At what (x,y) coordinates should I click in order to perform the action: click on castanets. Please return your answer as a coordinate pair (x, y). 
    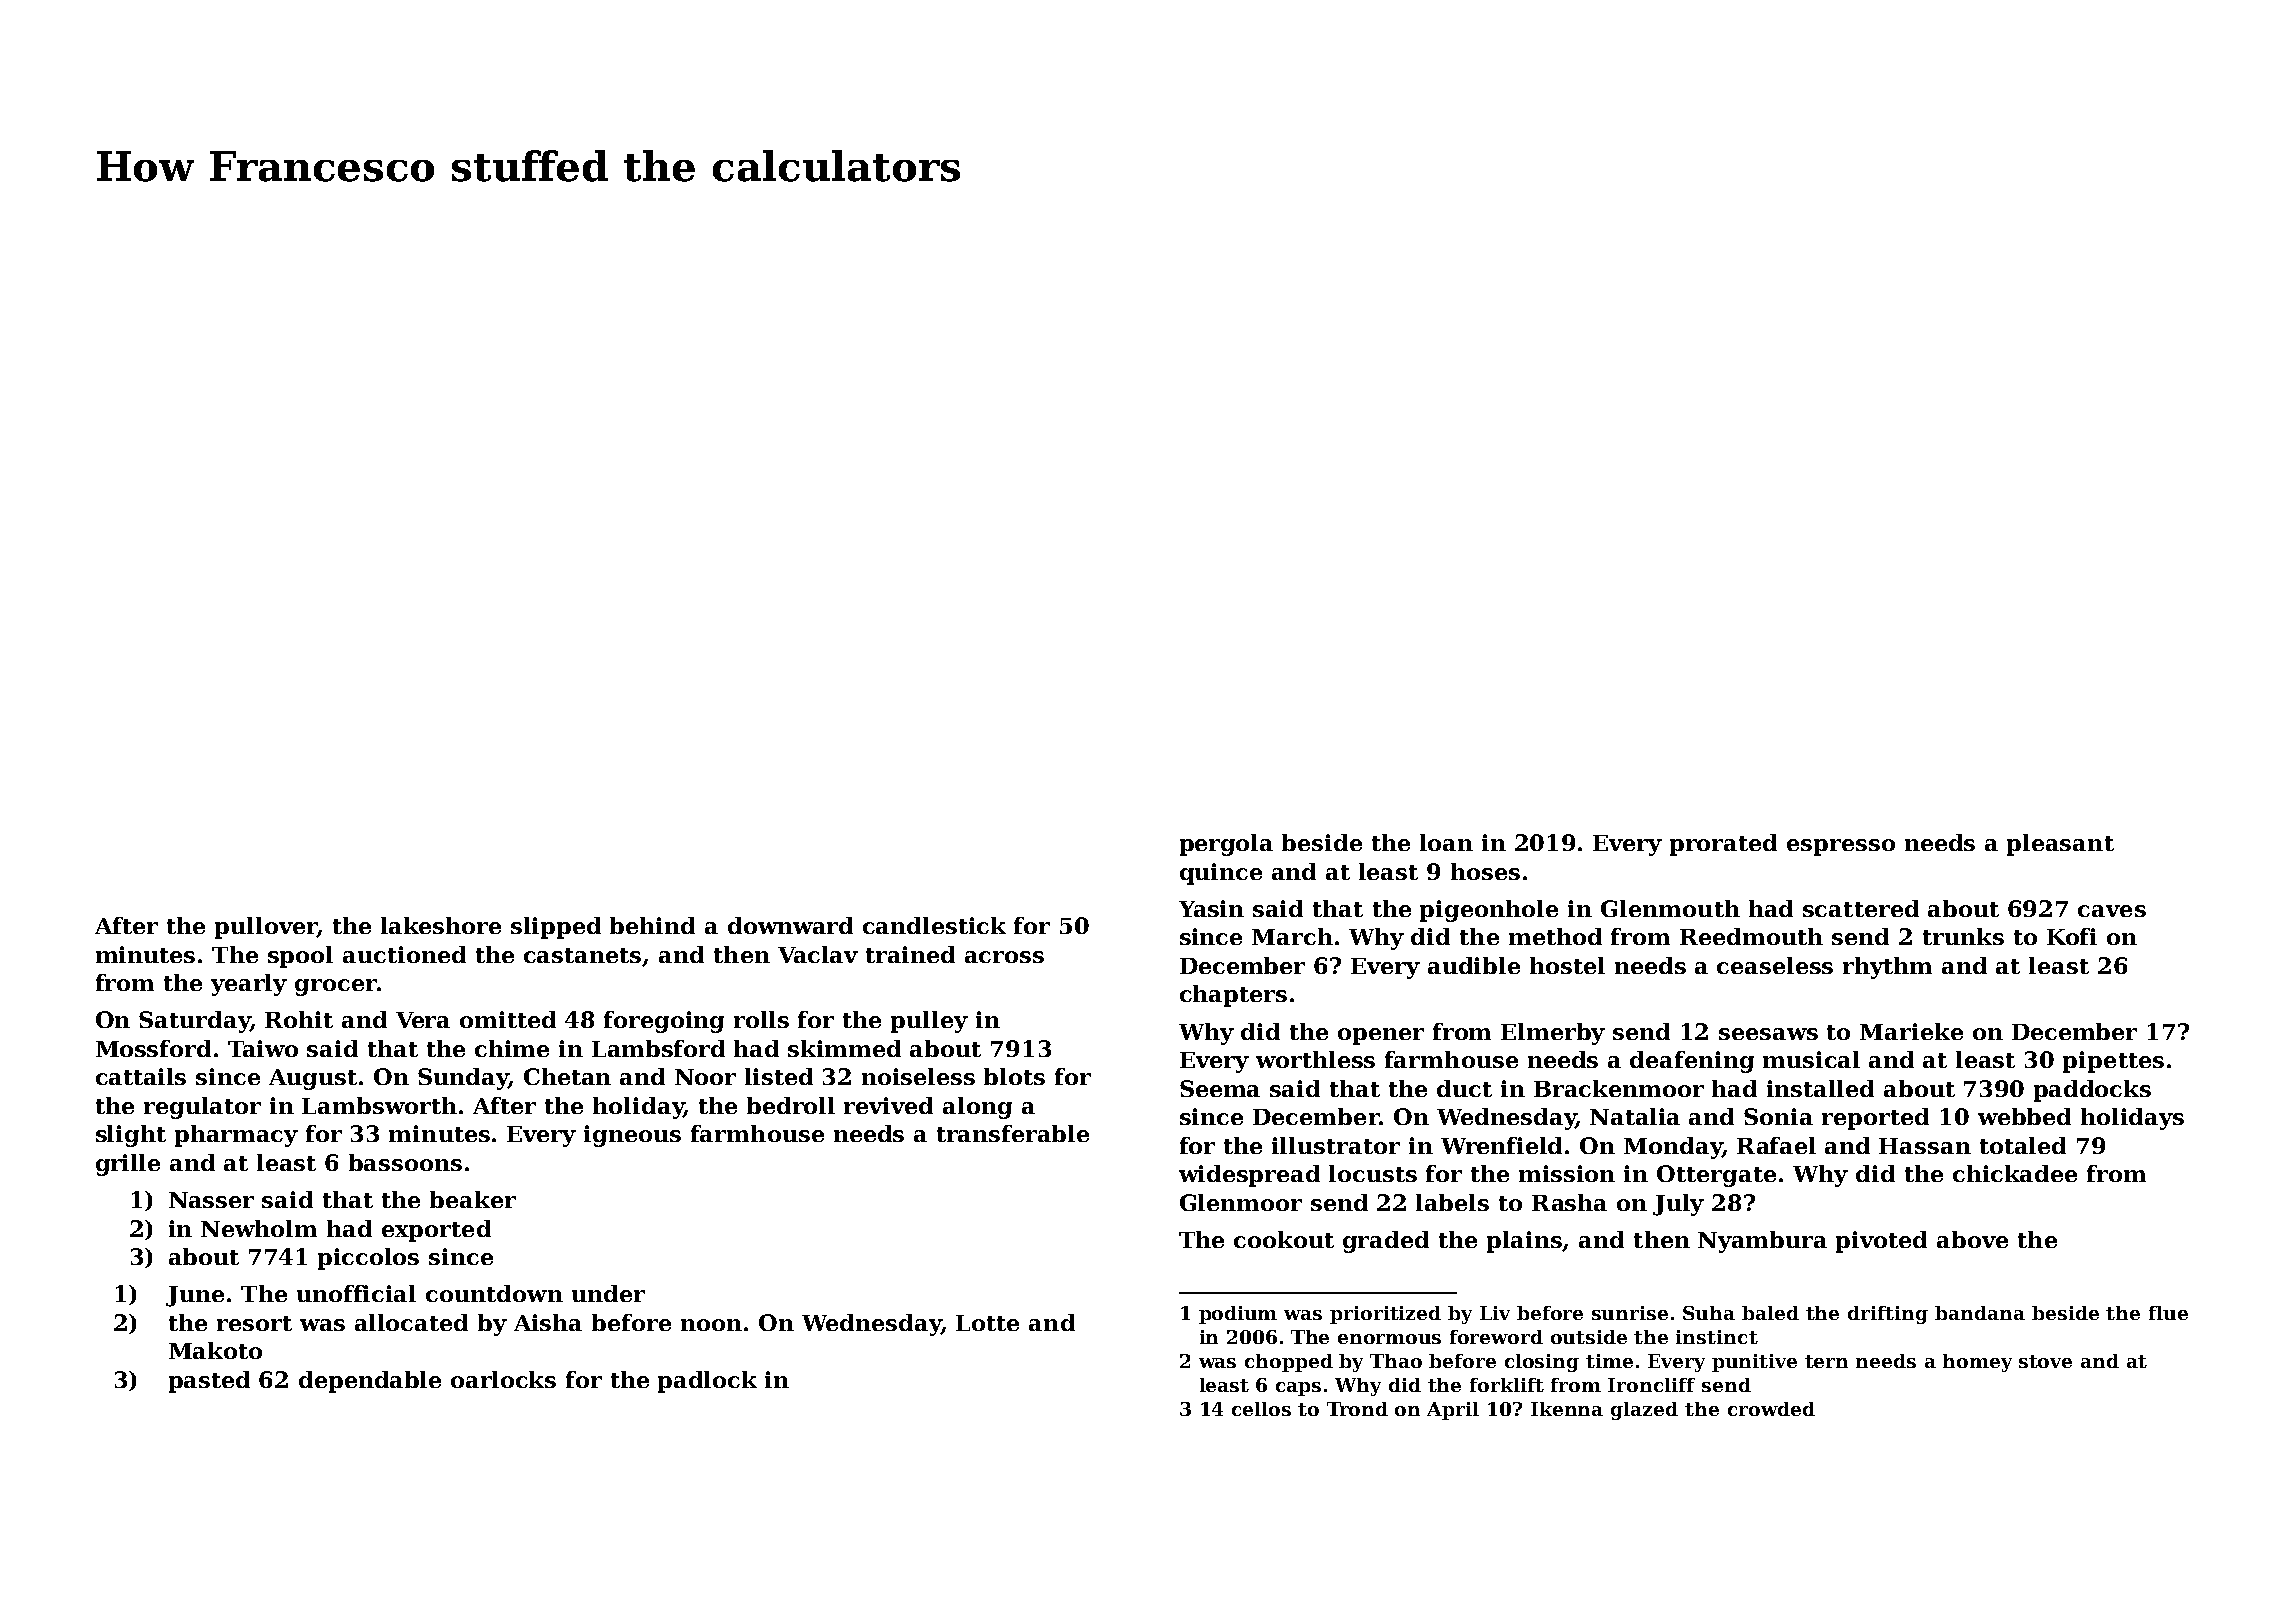
    Looking at the image, I should click on (583, 957).
